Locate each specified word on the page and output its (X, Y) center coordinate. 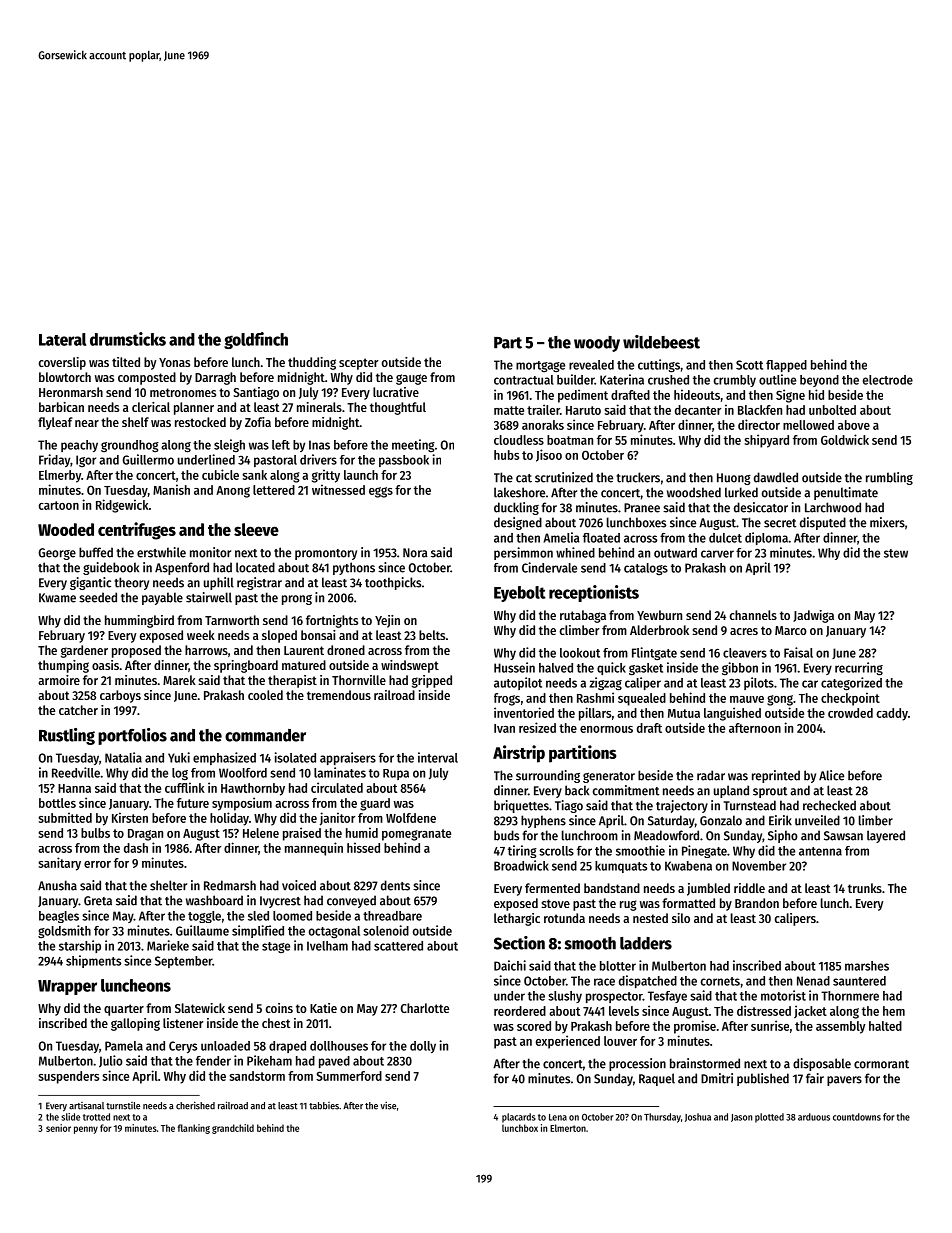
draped (287, 1047)
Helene (261, 833)
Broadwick (521, 865)
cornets (720, 981)
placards (519, 1118)
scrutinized (564, 477)
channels (753, 615)
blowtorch (65, 377)
